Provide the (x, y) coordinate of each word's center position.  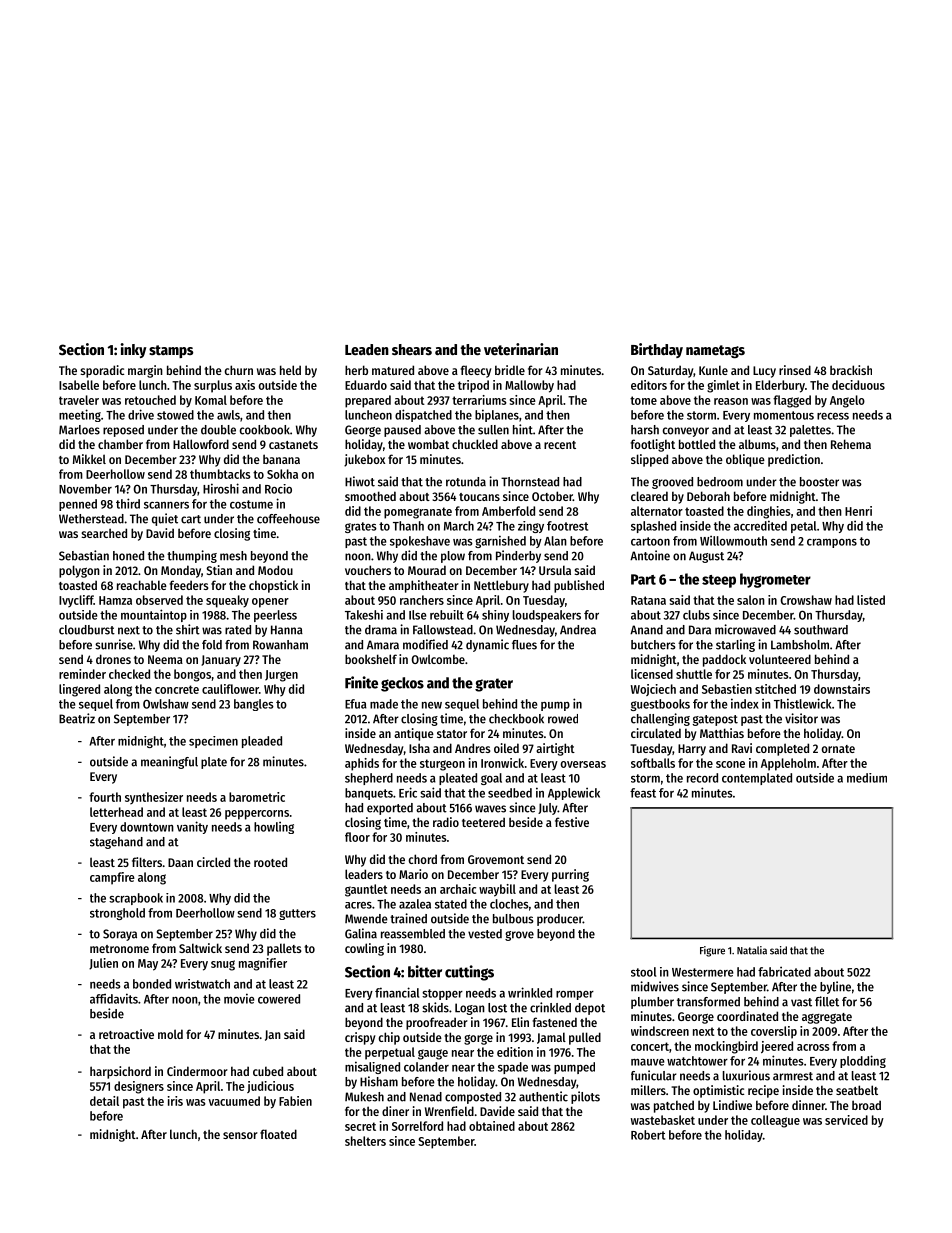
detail (104, 1101)
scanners (166, 505)
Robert (648, 1135)
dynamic (487, 645)
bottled (697, 444)
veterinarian (521, 349)
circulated (656, 733)
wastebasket (663, 1120)
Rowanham (280, 645)
